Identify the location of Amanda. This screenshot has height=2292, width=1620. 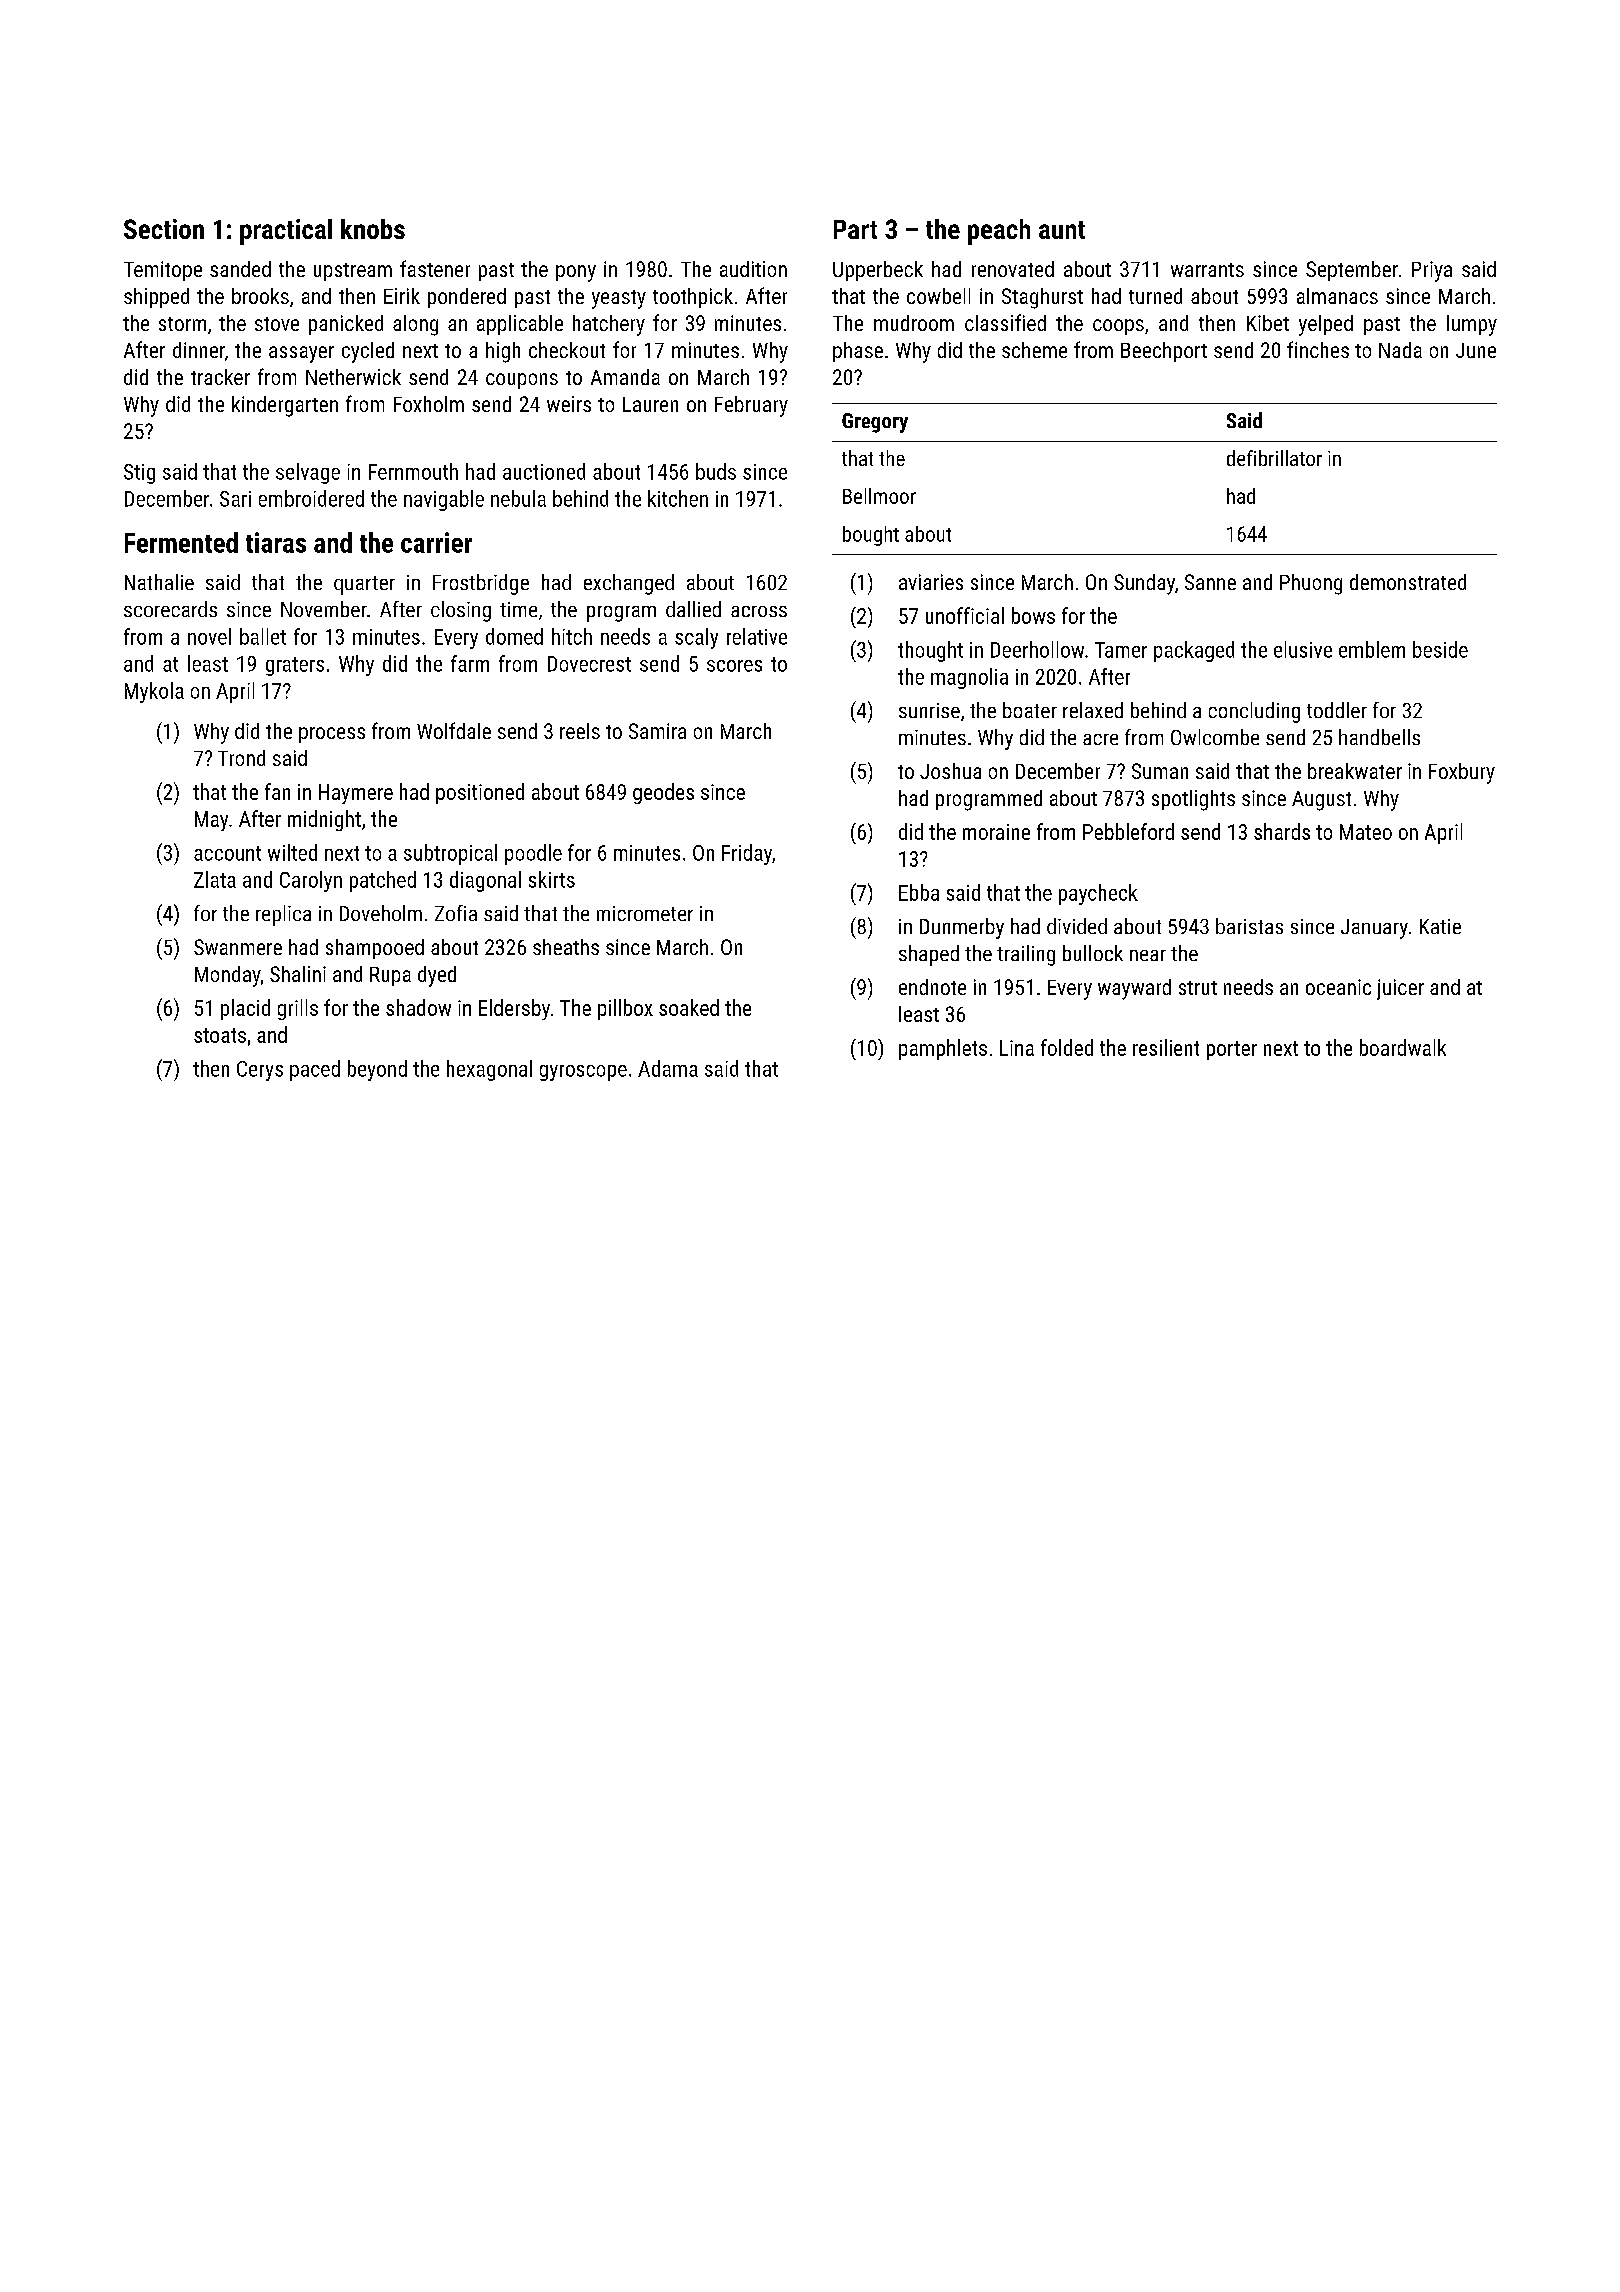
(625, 377).
